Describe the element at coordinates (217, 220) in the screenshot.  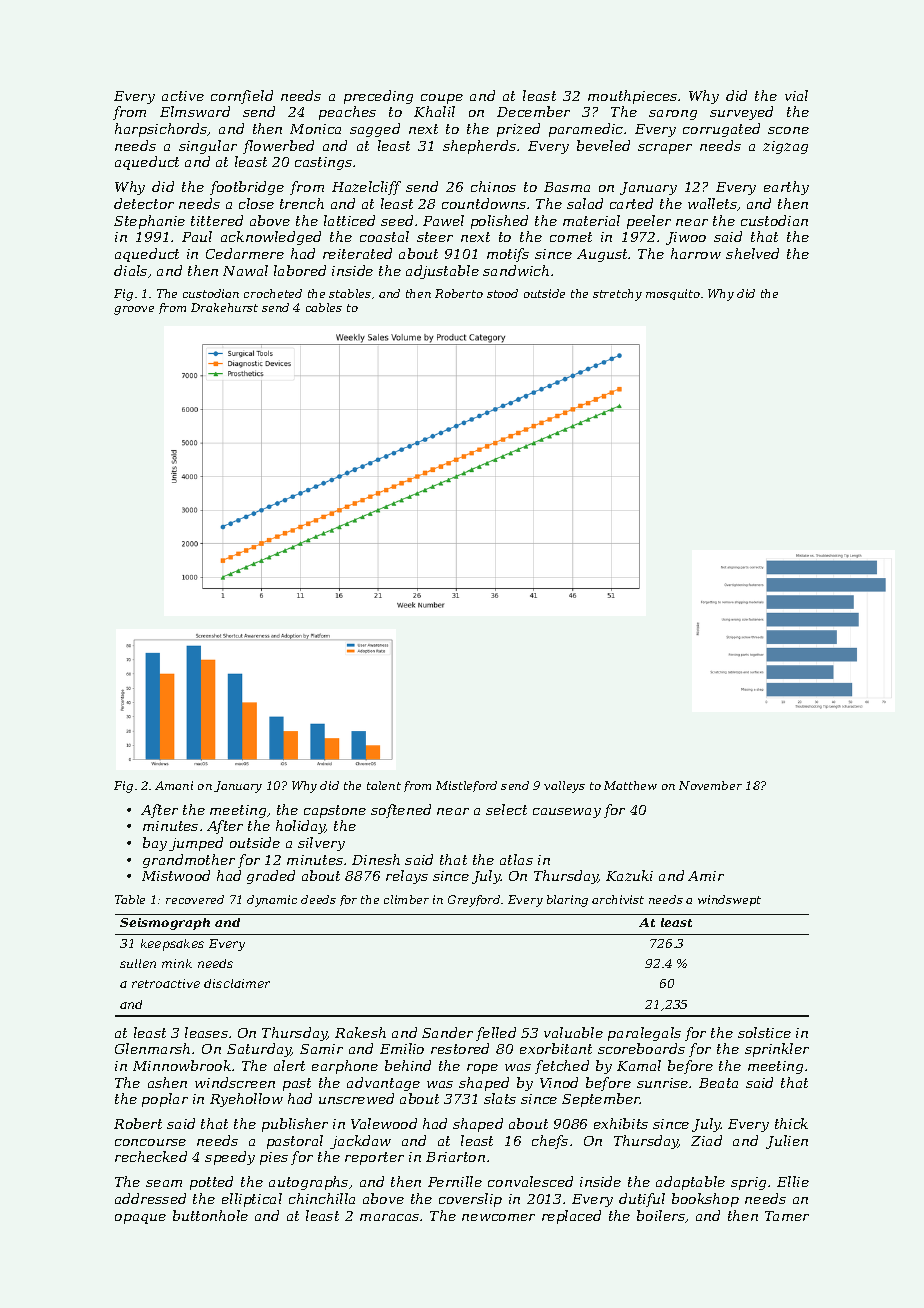
I see `tittered` at that location.
